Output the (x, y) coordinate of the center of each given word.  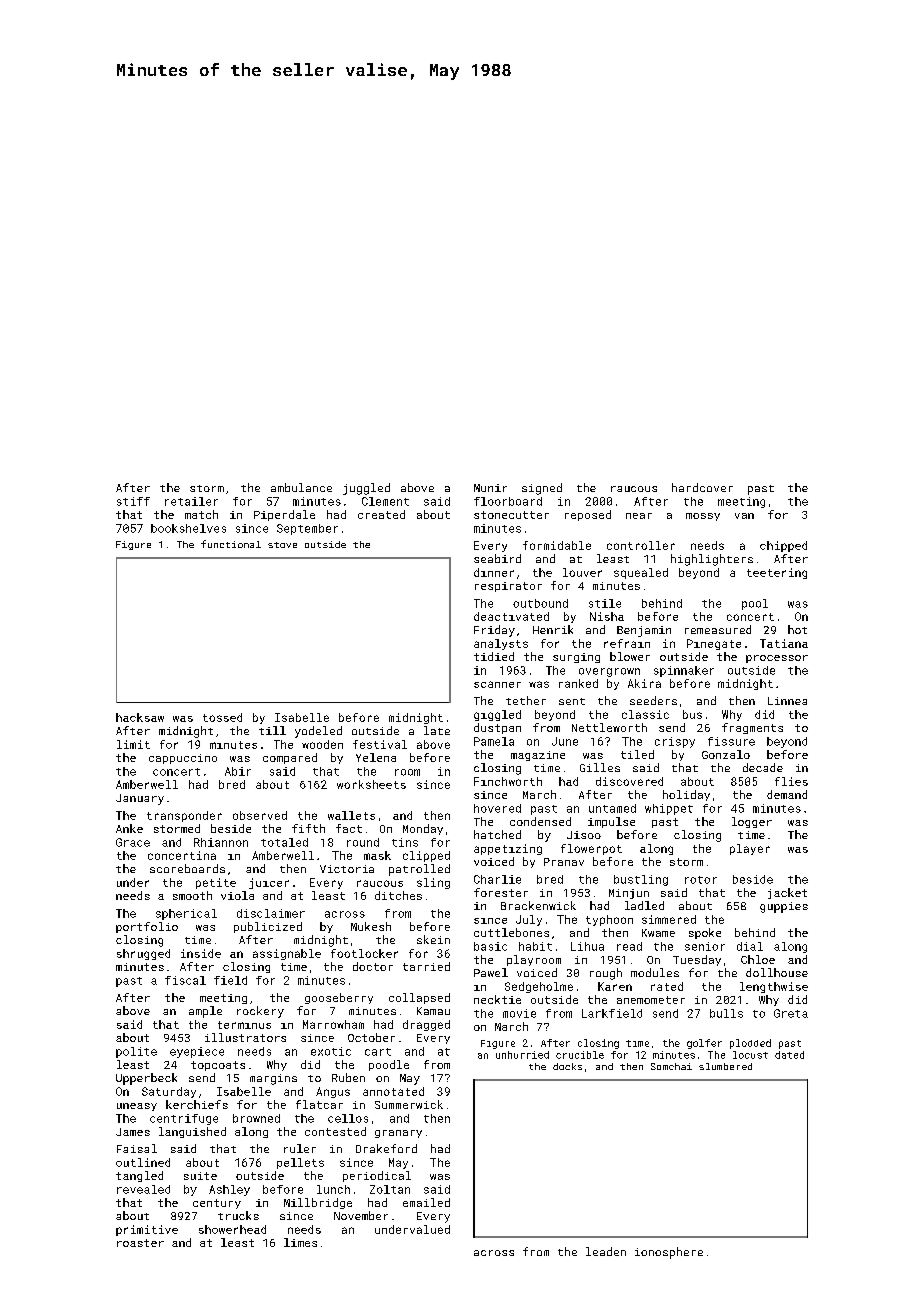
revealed (143, 1189)
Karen (615, 986)
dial (750, 946)
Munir (490, 488)
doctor (373, 966)
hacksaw (140, 717)
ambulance (301, 487)
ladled (644, 905)
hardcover (702, 487)
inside (201, 953)
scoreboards (187, 868)
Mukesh (371, 926)
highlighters (712, 560)
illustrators (245, 1037)
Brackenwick (538, 905)
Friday (494, 631)
